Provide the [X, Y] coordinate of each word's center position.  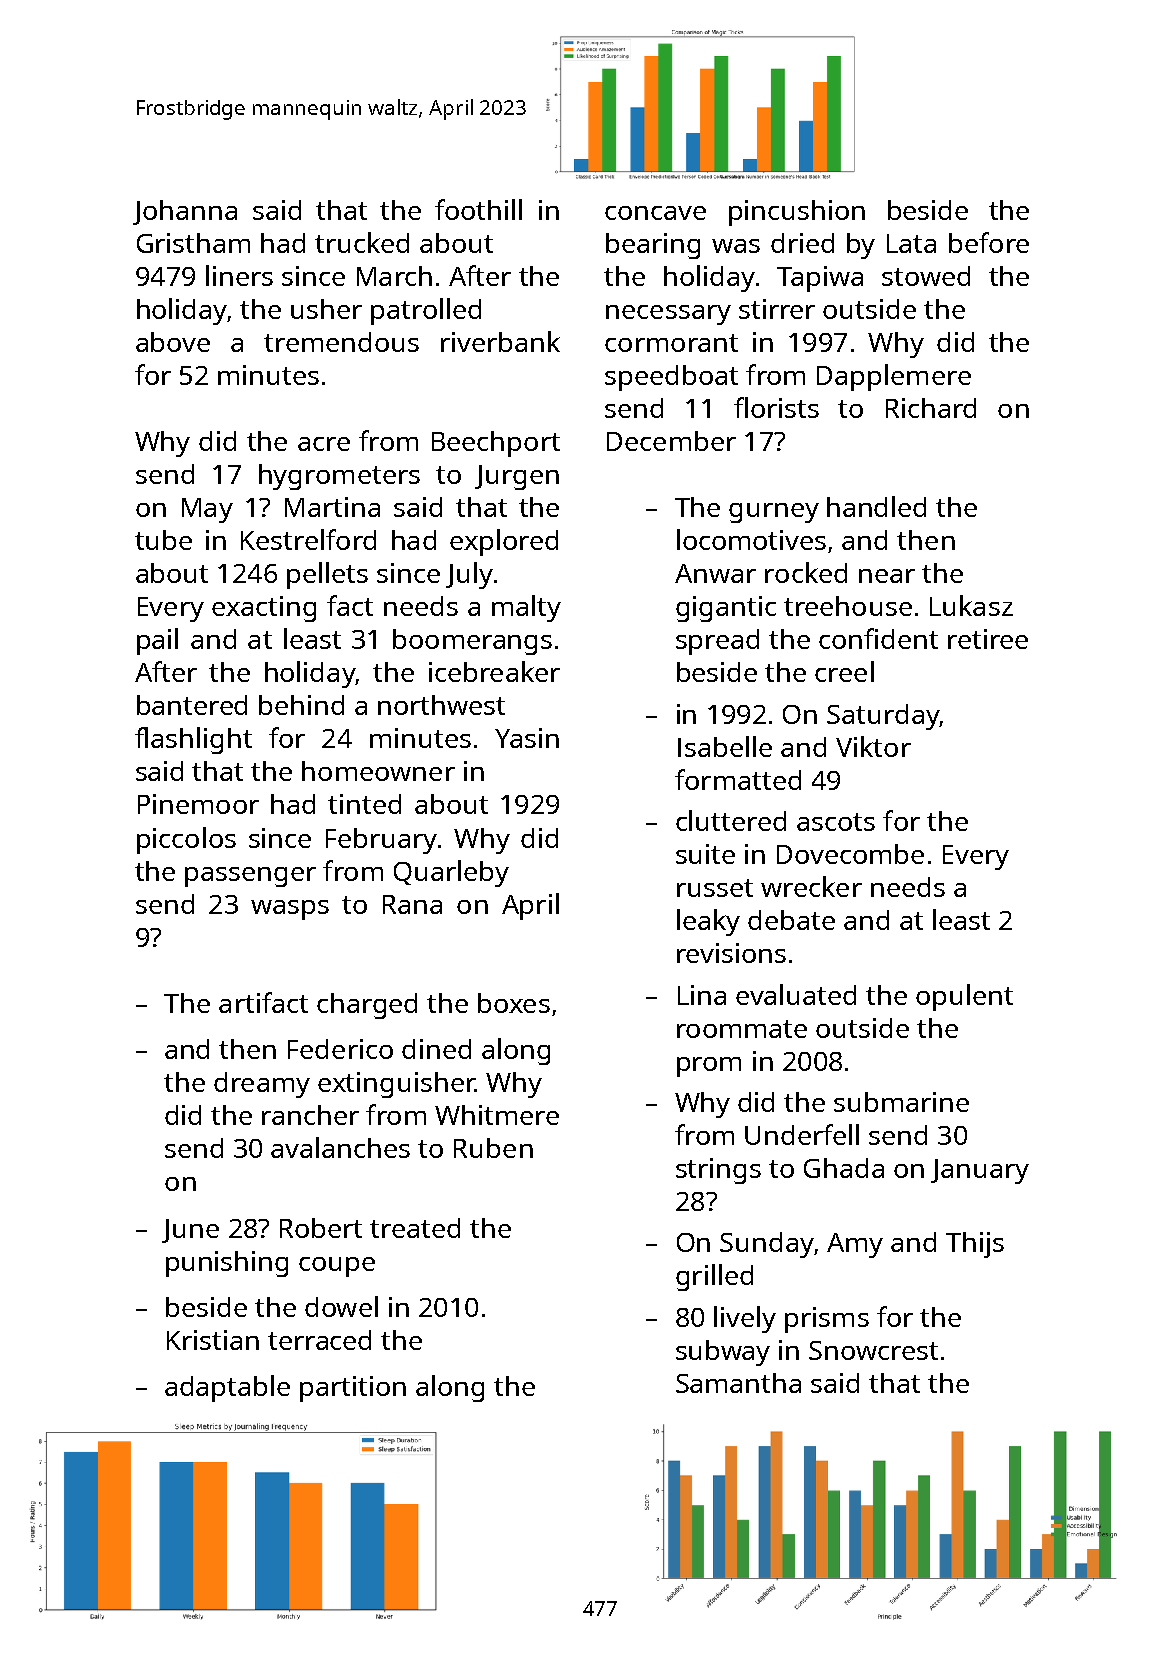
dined [436, 1049]
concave [655, 213]
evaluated [796, 994]
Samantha [738, 1383]
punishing [227, 1264]
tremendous [341, 342]
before [989, 242]
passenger [250, 877]
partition [353, 1389]
